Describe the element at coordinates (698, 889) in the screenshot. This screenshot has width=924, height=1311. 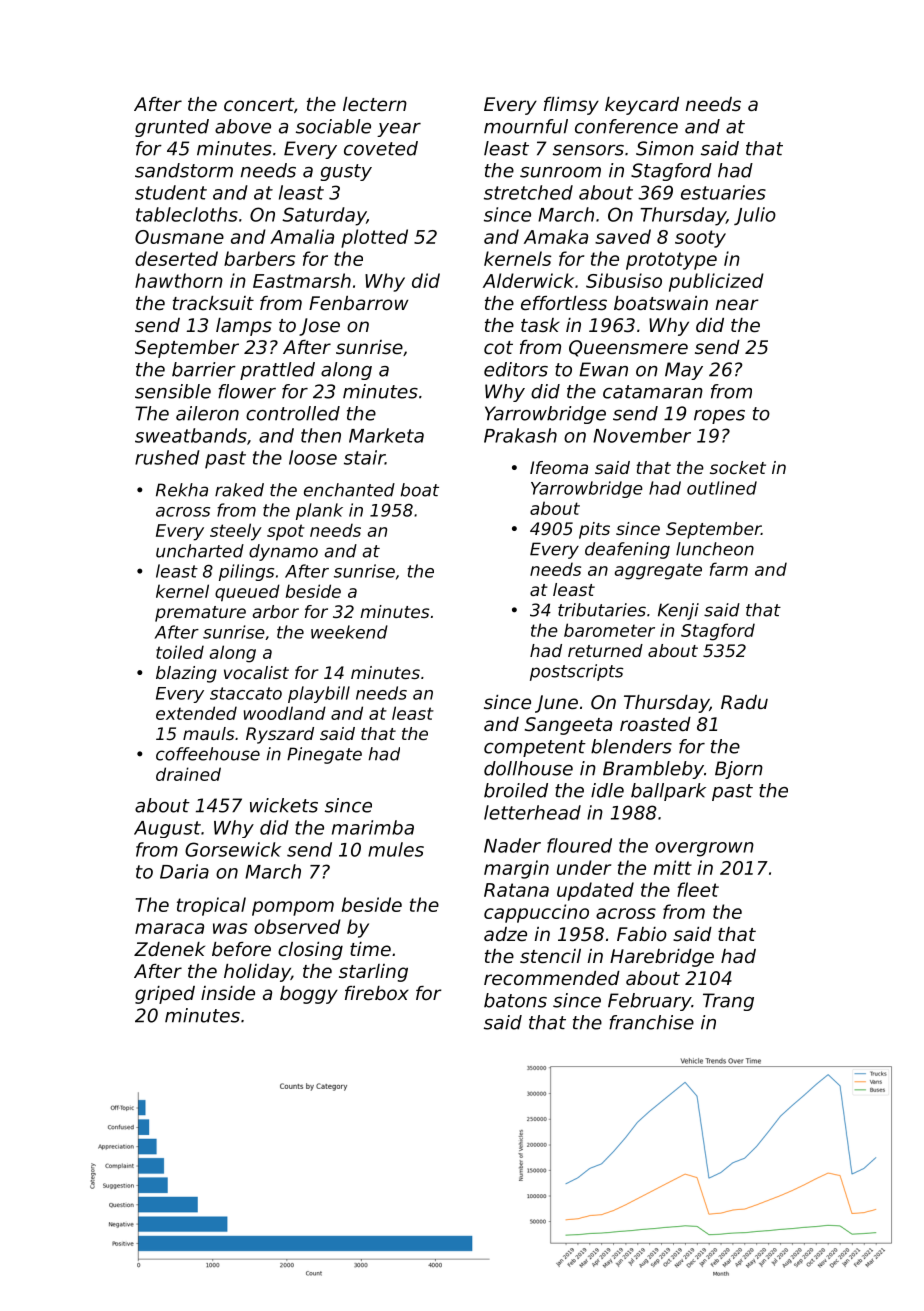
I see `fleet` at that location.
